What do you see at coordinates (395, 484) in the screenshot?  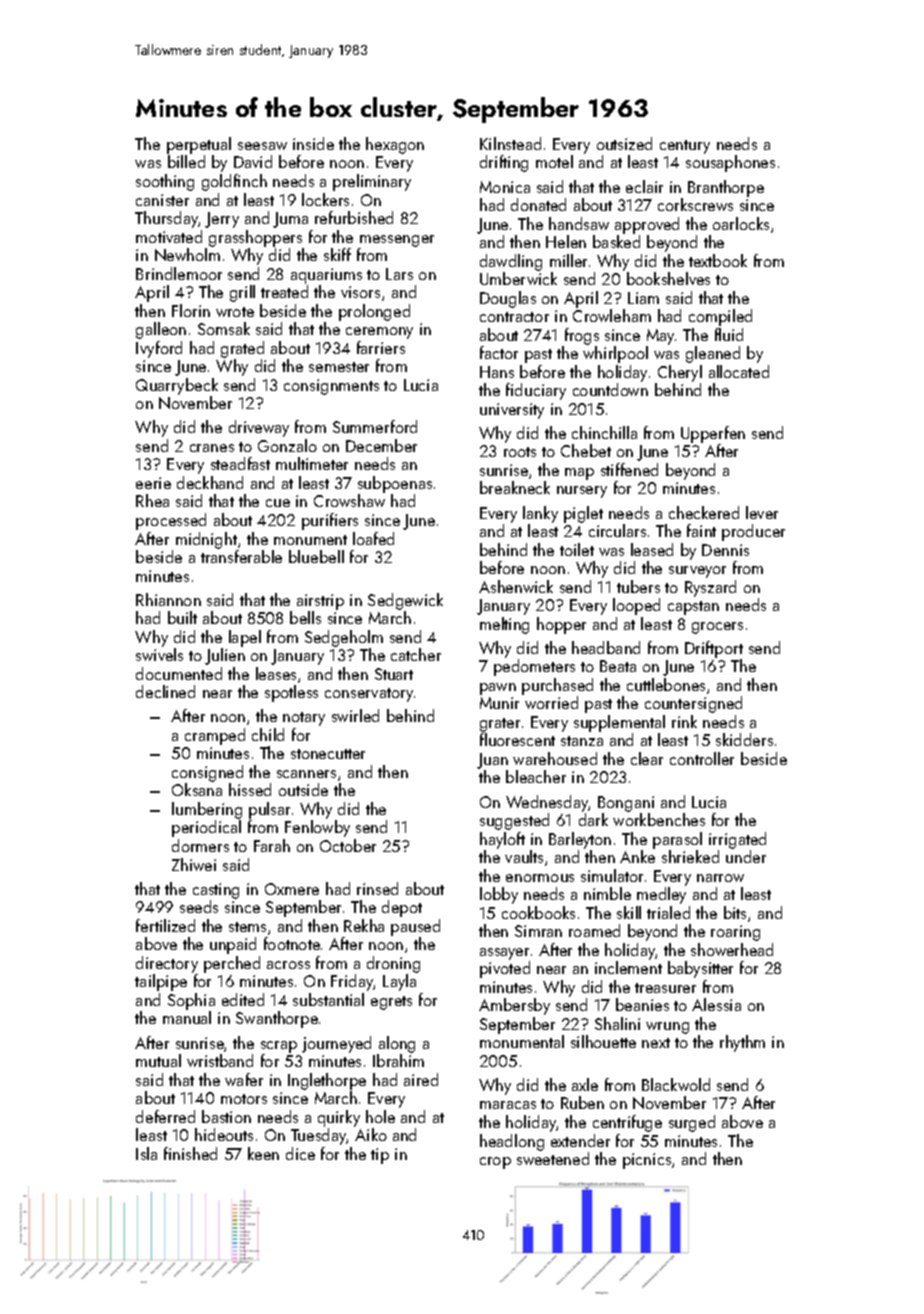 I see `subpoenas` at bounding box center [395, 484].
